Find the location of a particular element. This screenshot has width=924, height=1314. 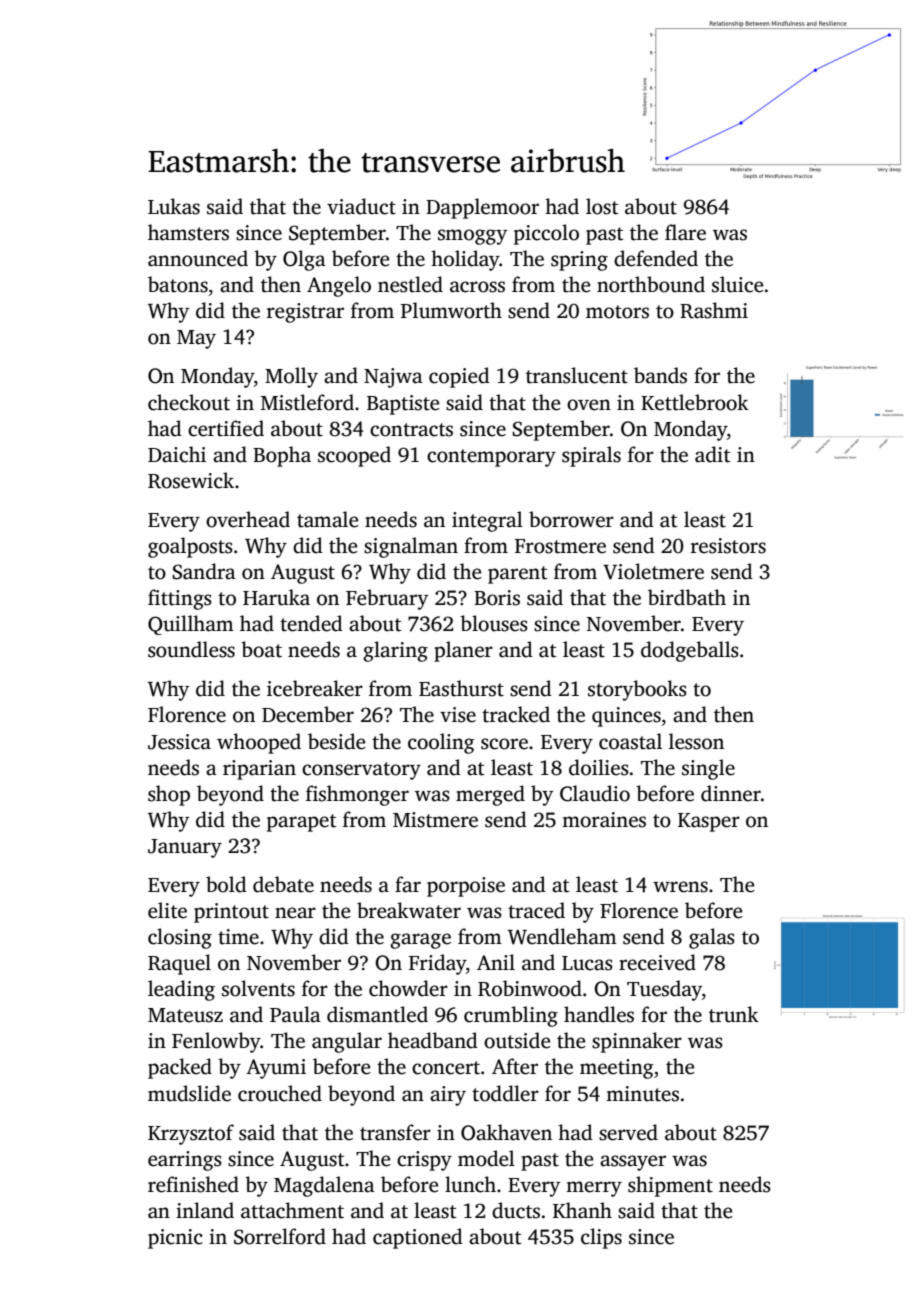

shipment is located at coordinates (670, 1186).
